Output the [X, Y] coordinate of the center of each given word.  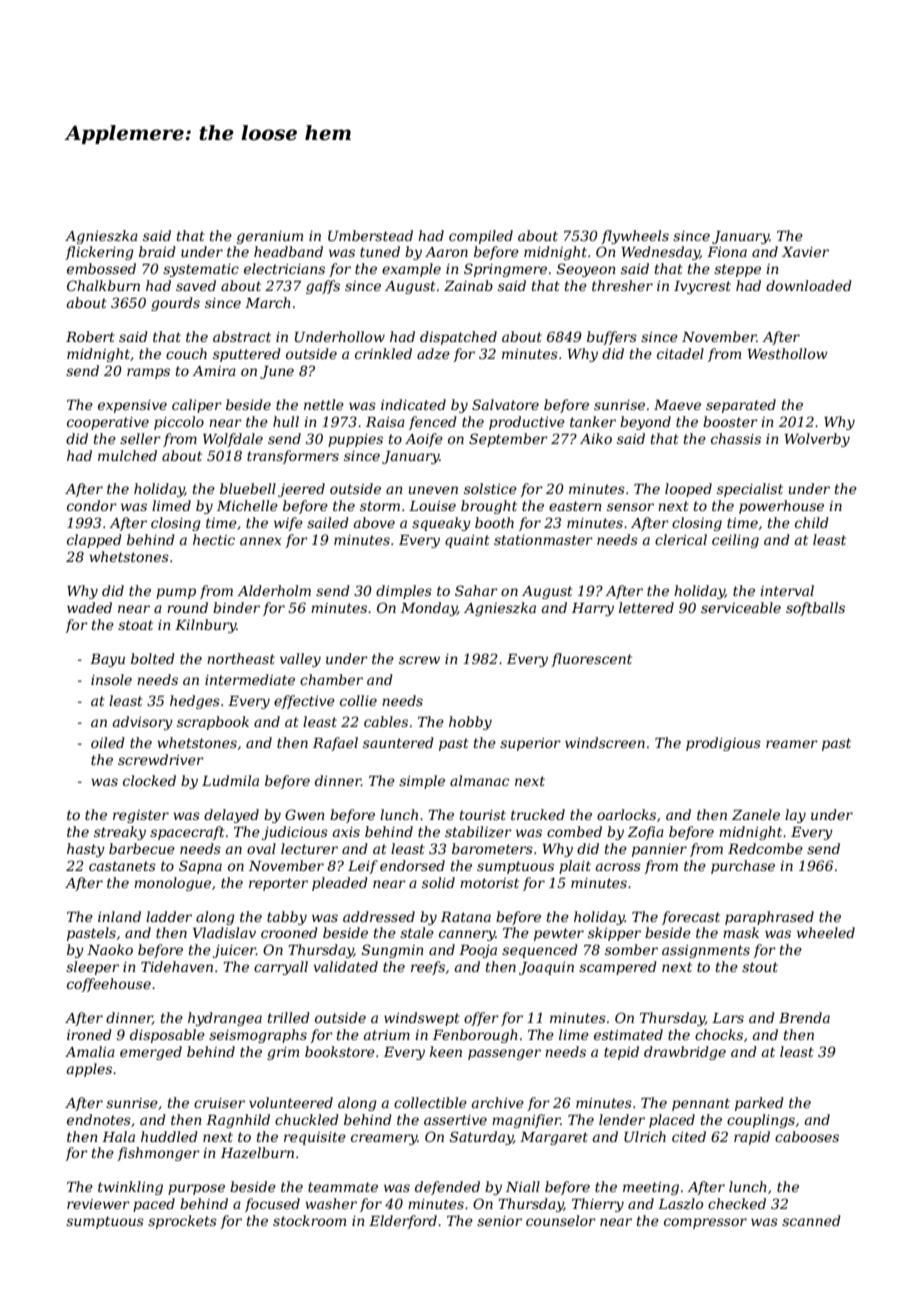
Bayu [107, 660]
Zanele [756, 814]
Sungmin [393, 951]
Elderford [403, 1222]
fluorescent [591, 660]
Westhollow [788, 353]
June [277, 372]
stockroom [309, 1220]
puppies [355, 440]
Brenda [804, 1017]
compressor [705, 1223]
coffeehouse [109, 985]
